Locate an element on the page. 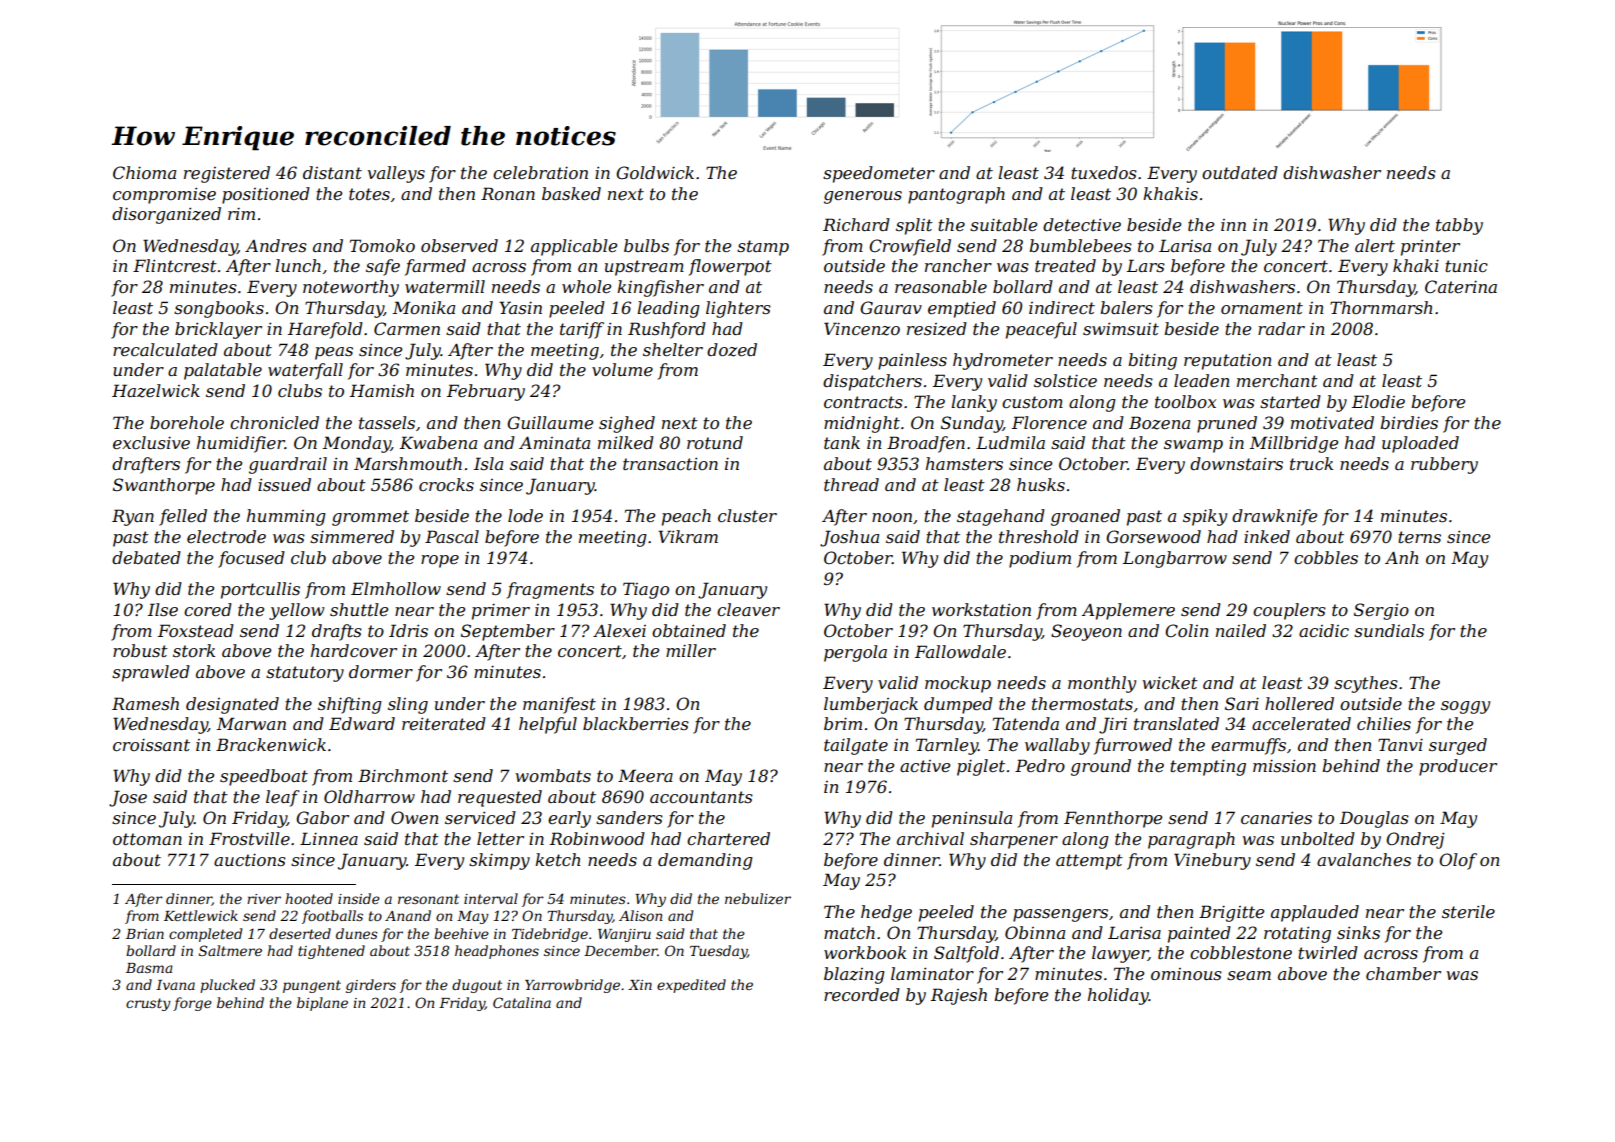  Caterina is located at coordinates (1461, 286).
